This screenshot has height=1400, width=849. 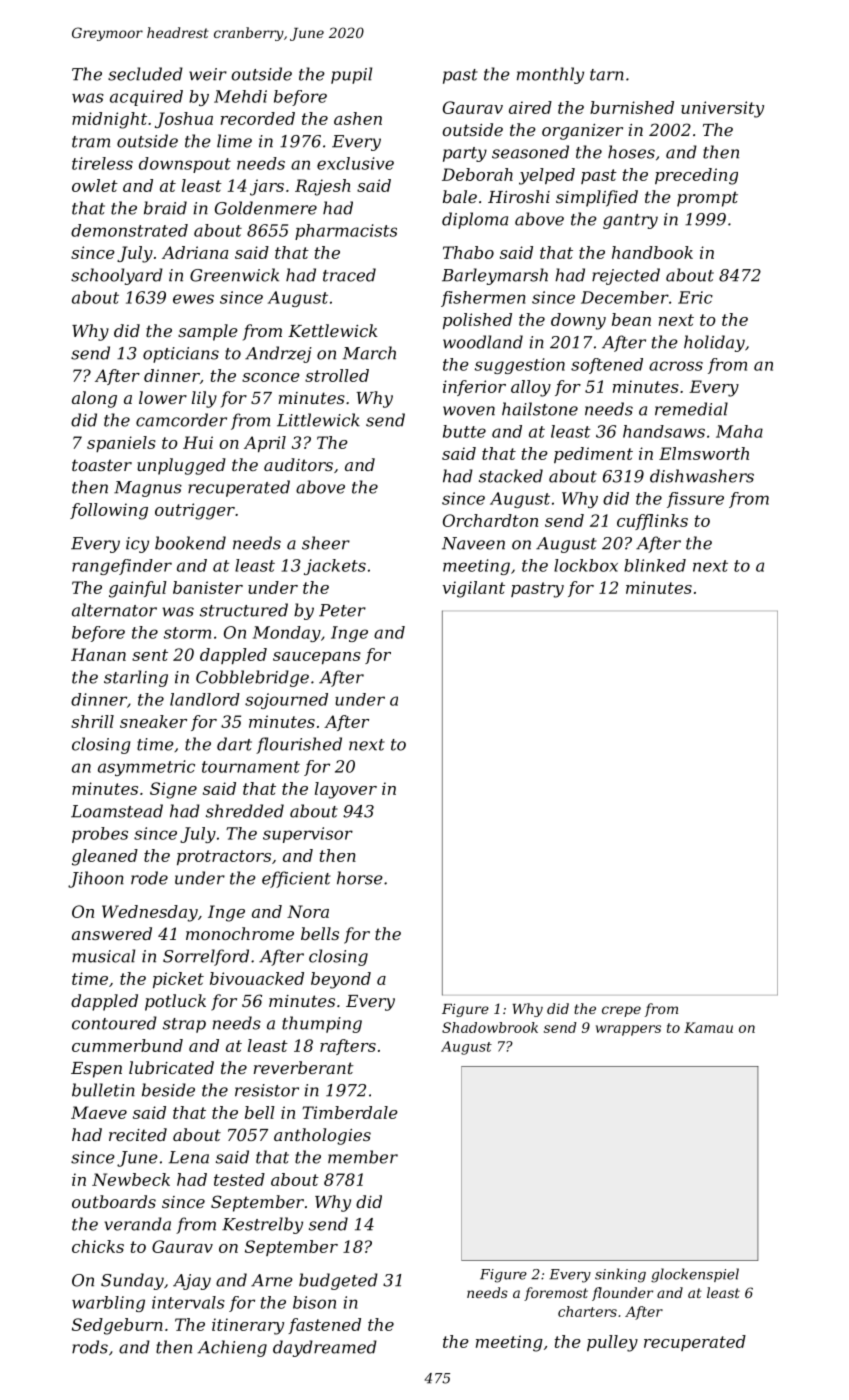 What do you see at coordinates (530, 107) in the screenshot?
I see `aired` at bounding box center [530, 107].
